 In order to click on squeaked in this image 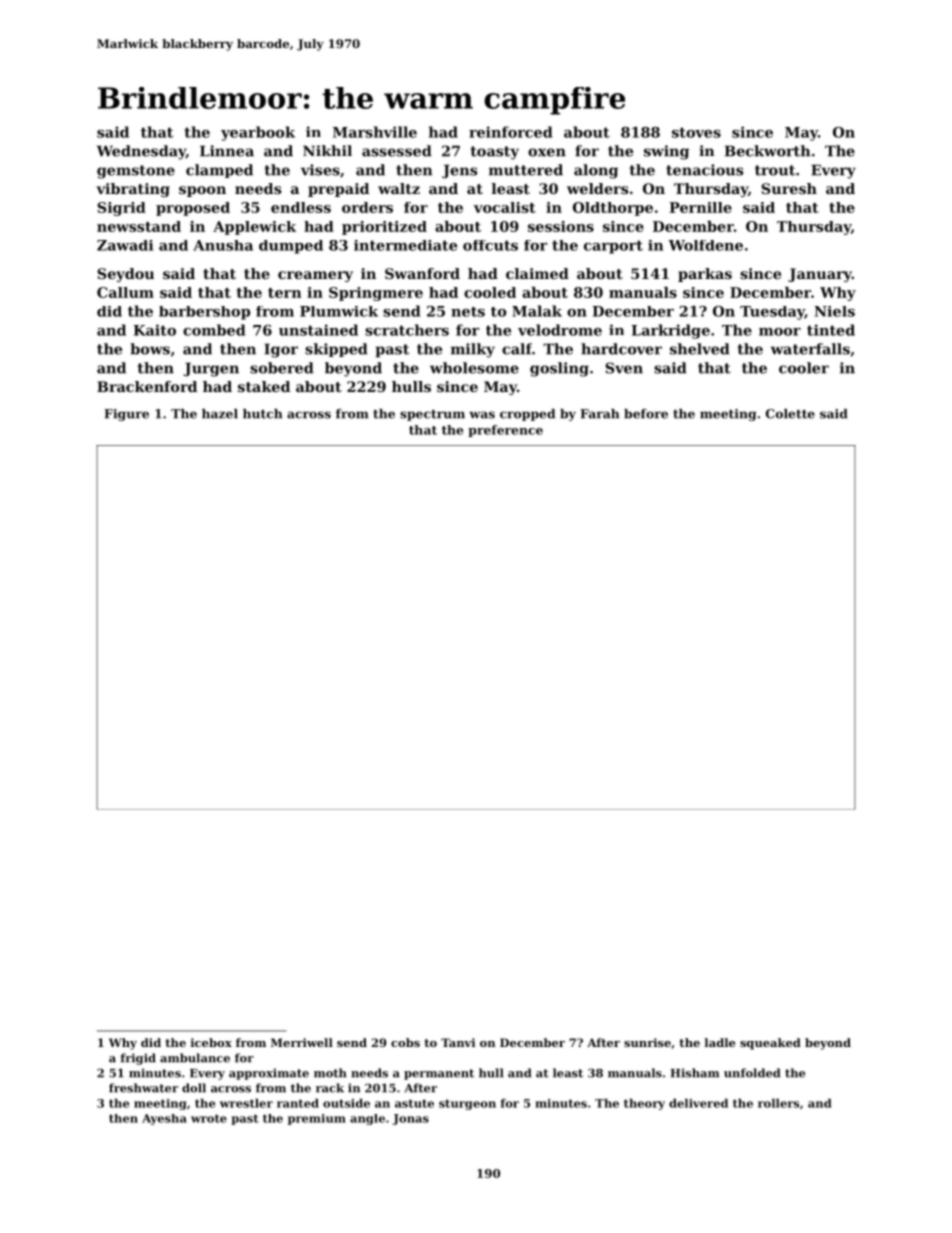, I will do `click(770, 1044)`.
